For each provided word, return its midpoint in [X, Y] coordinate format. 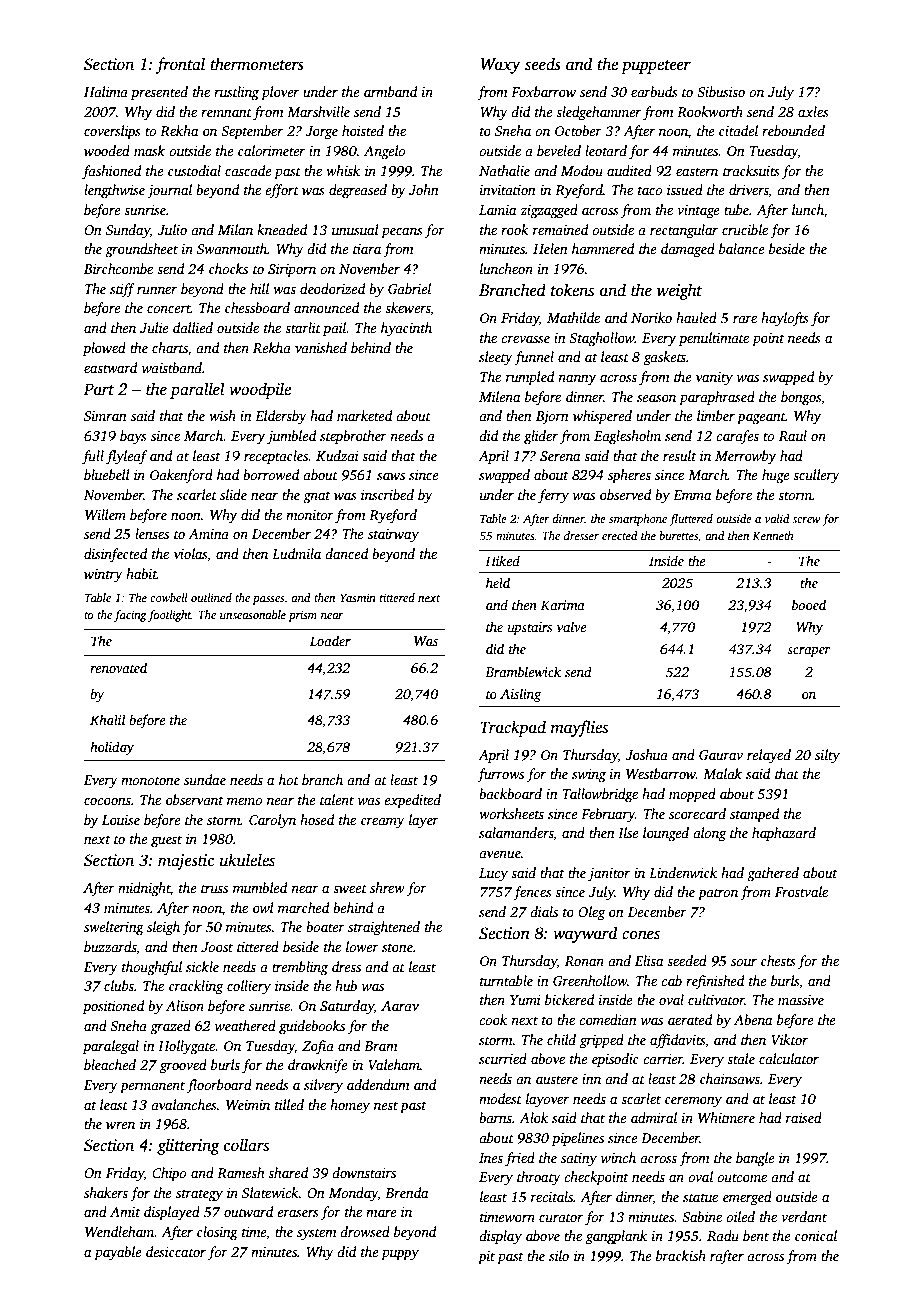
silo [559, 1255]
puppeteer [656, 67]
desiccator [176, 1251]
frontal [180, 65]
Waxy [501, 66]
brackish [681, 1255]
